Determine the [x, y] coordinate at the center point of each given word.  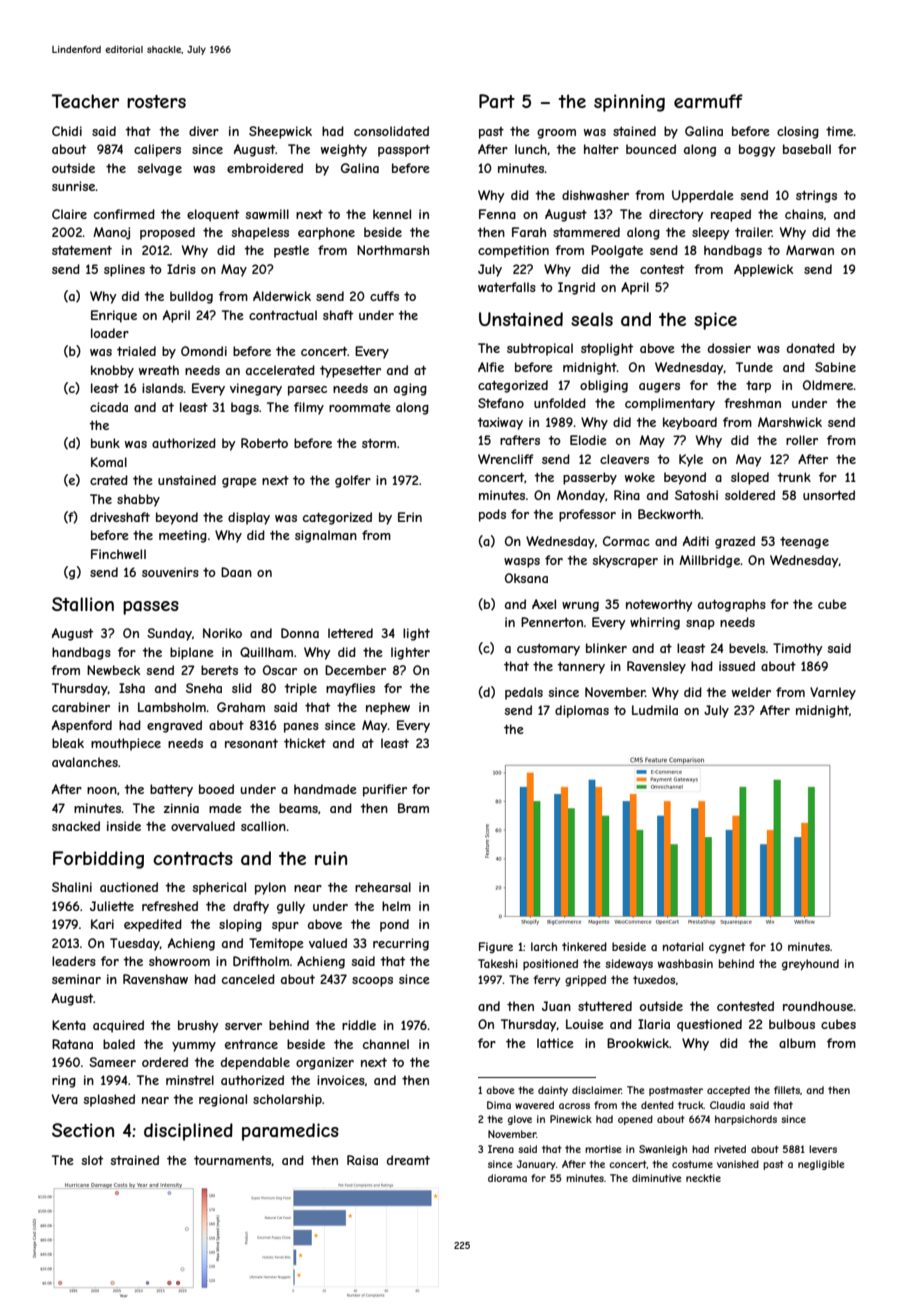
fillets [787, 1090]
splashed [109, 1100]
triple [300, 689]
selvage [159, 169]
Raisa [362, 1160]
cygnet [727, 948]
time [840, 131]
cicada [109, 407]
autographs [732, 605]
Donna [300, 633]
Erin [410, 517]
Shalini [72, 887]
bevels [747, 648]
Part [497, 101]
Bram [413, 808]
